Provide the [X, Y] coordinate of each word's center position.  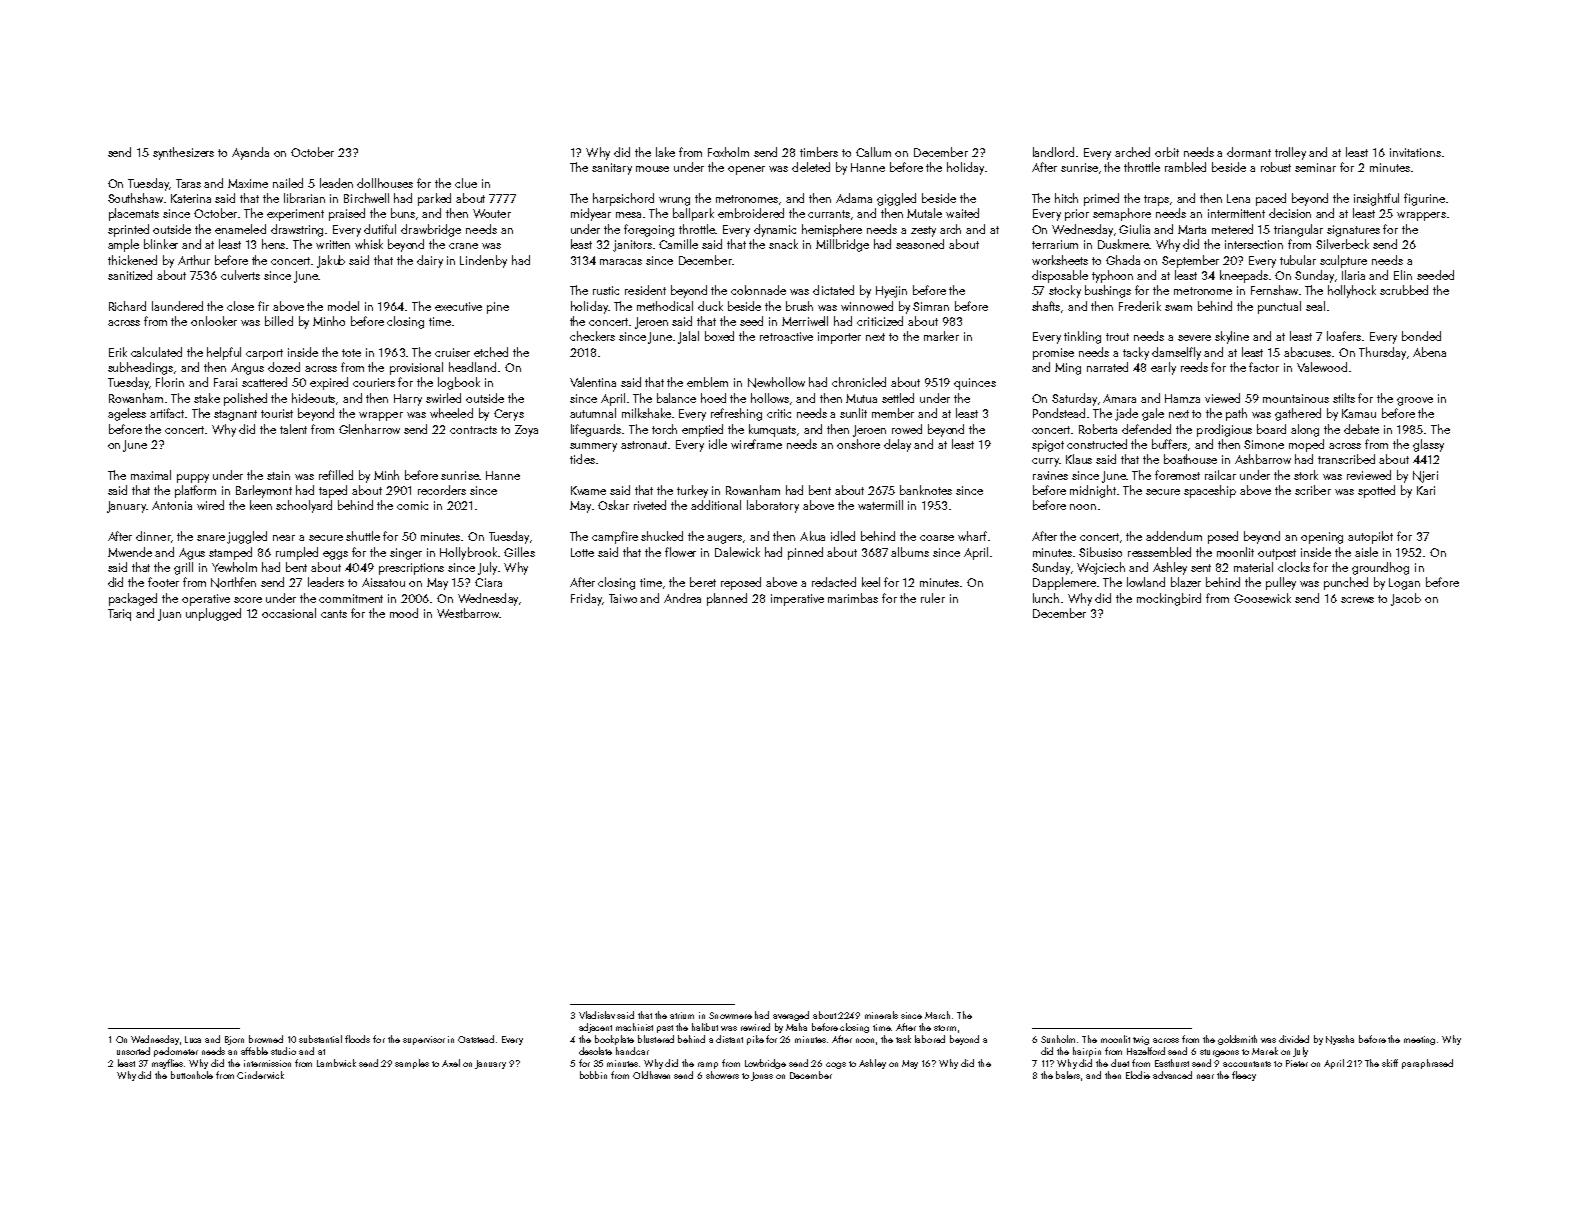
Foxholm [728, 152]
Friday [586, 599]
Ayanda [250, 153]
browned [266, 1039]
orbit [1167, 152]
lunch [1046, 598]
